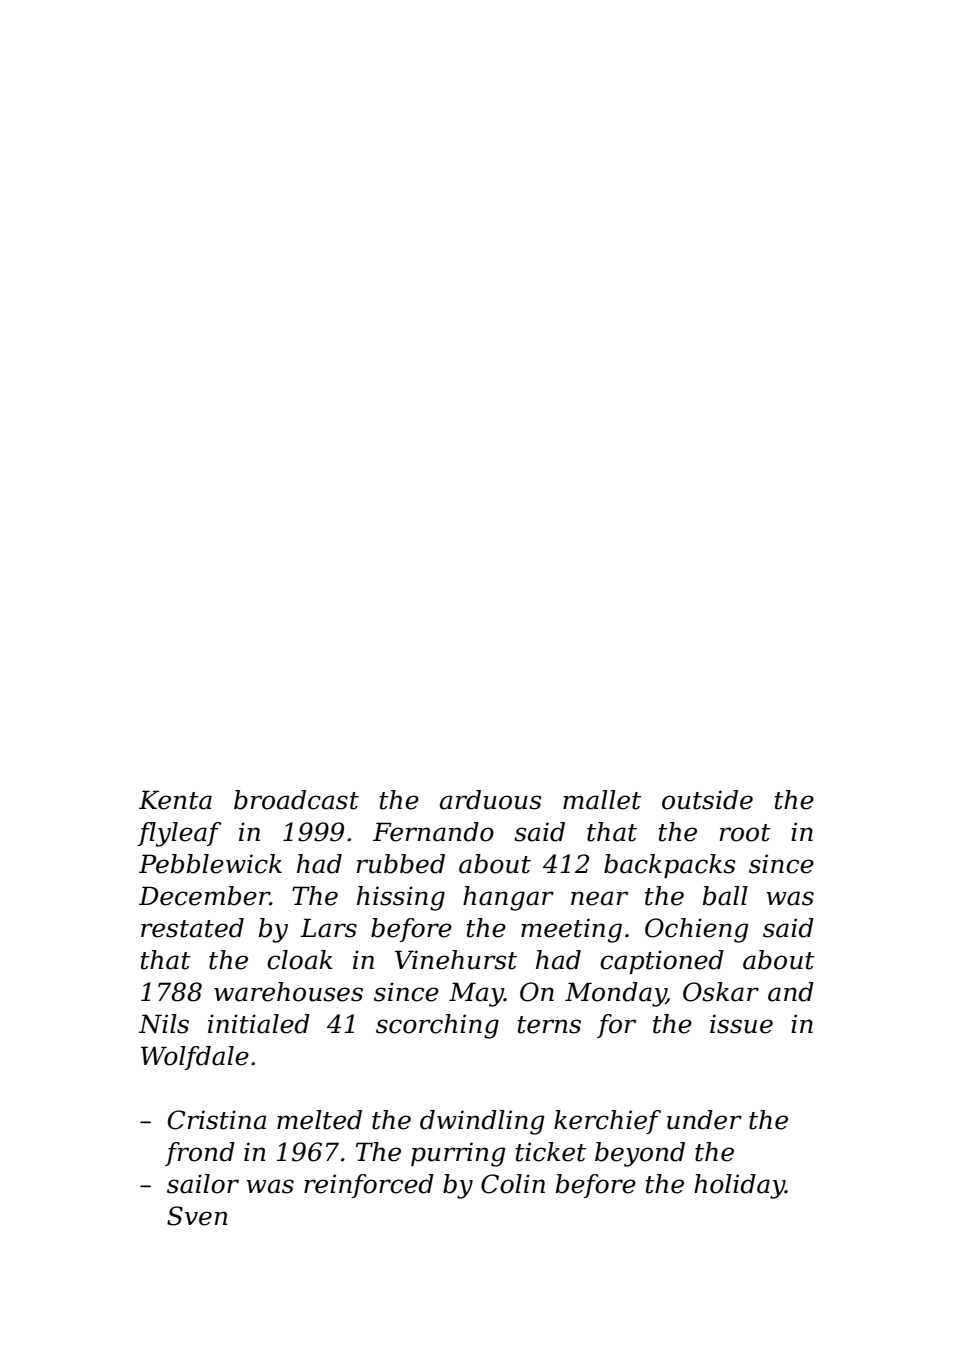 This document has width=954, height=1354. What do you see at coordinates (491, 800) in the document?
I see `arduous` at bounding box center [491, 800].
